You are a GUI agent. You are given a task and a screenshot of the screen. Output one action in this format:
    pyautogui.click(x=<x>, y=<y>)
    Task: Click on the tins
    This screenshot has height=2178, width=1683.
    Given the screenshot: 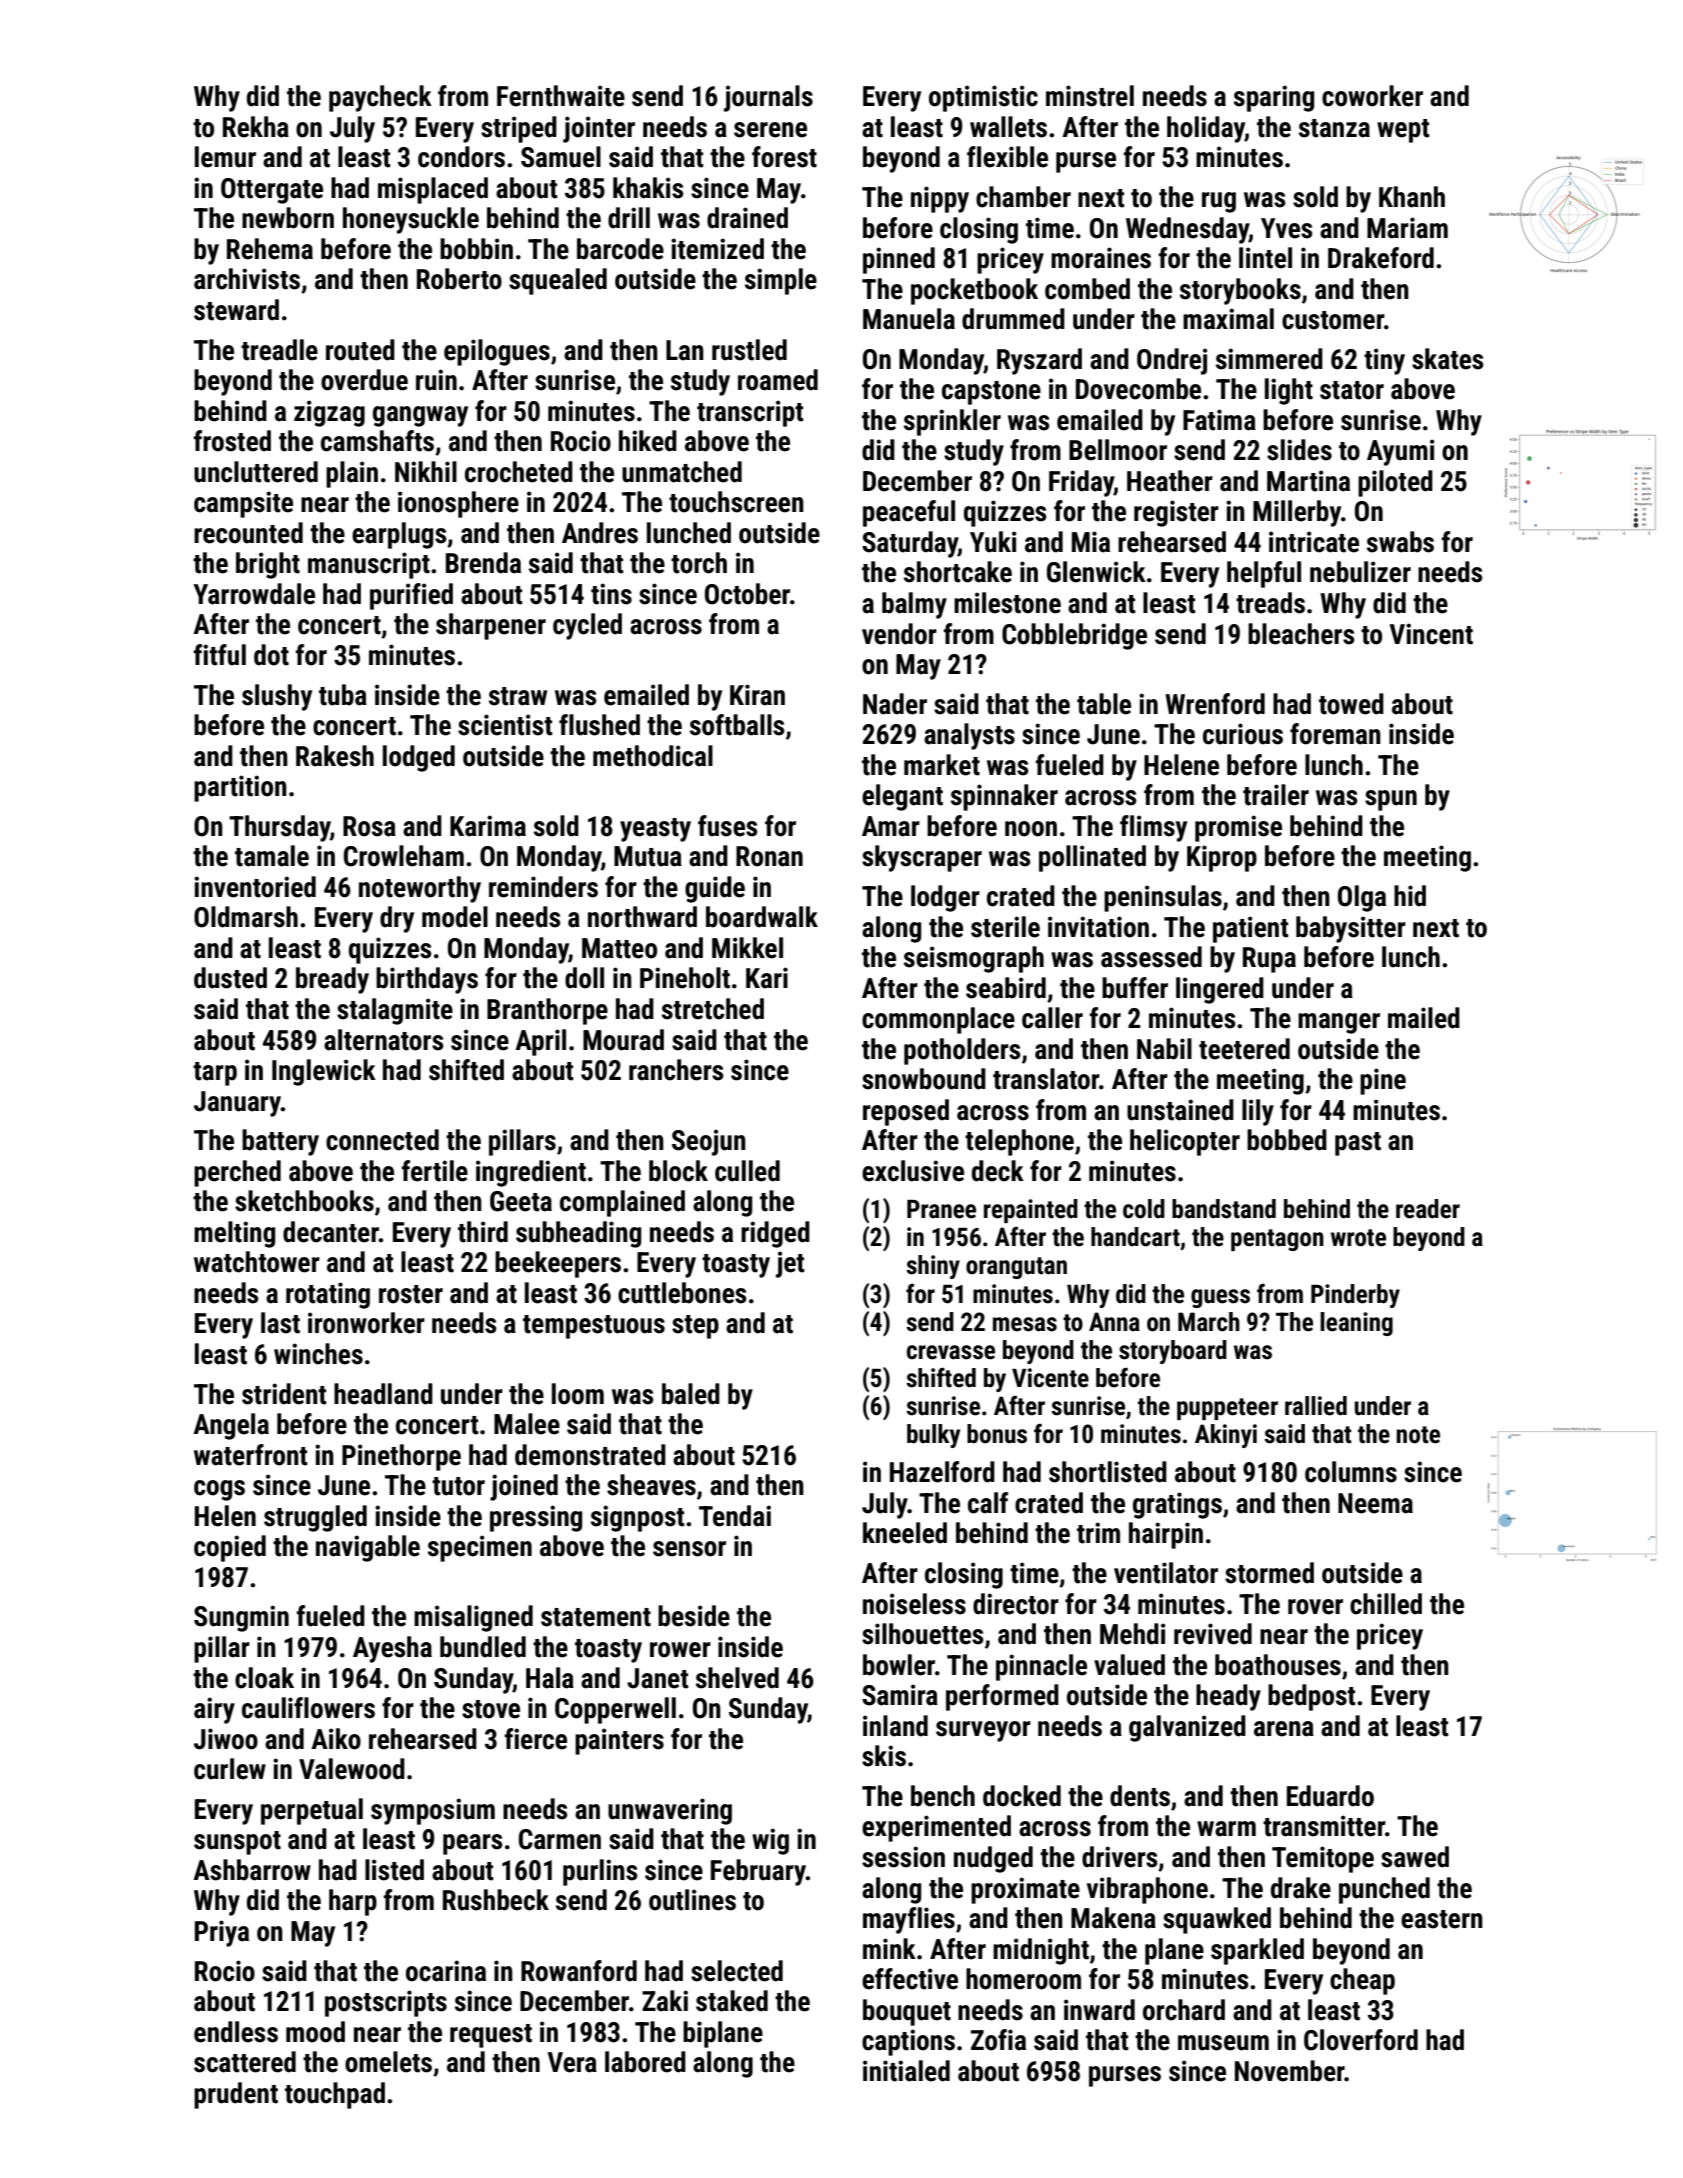 What is the action you would take?
    pyautogui.click(x=611, y=594)
